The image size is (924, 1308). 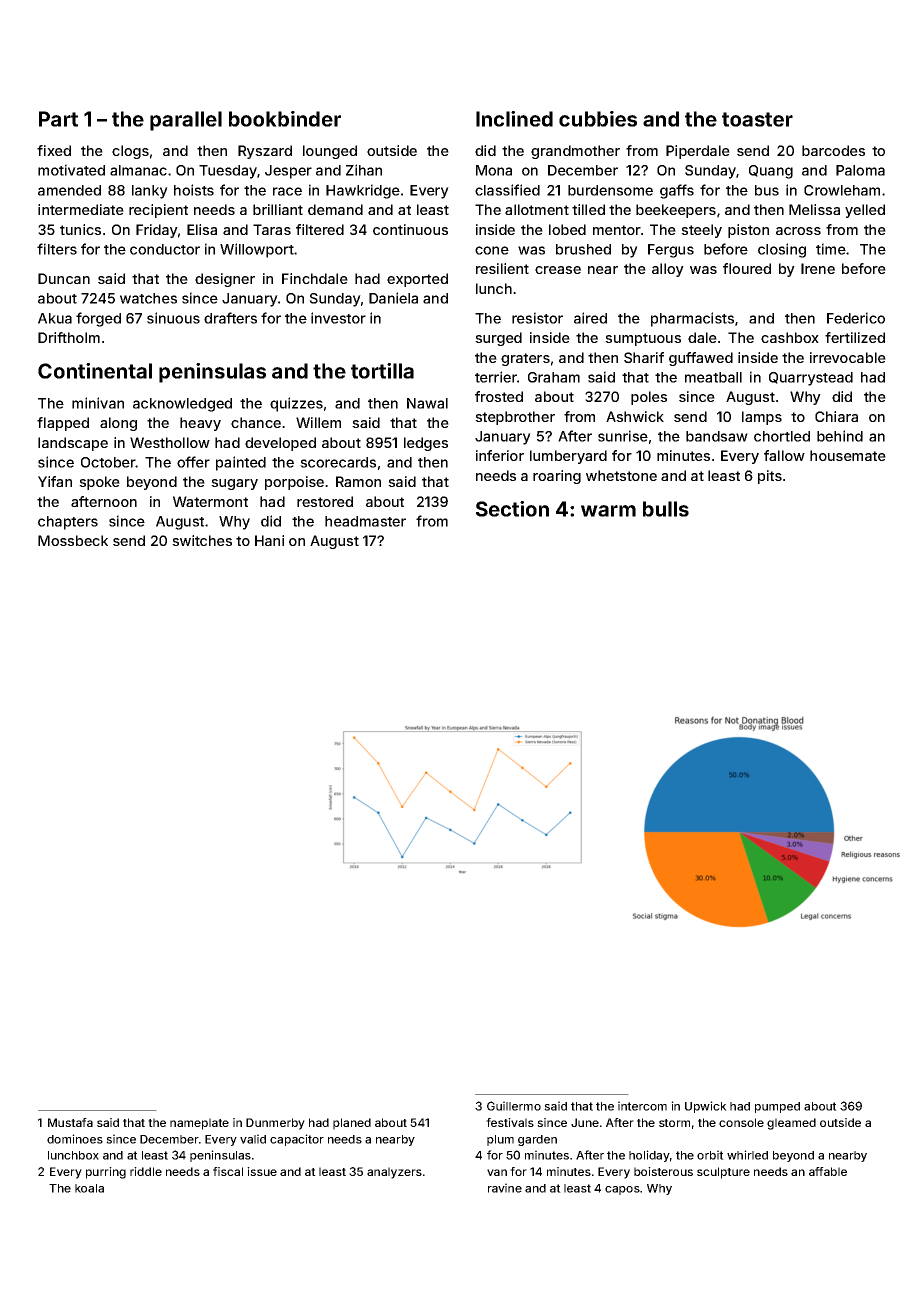 I want to click on pits, so click(x=770, y=477).
